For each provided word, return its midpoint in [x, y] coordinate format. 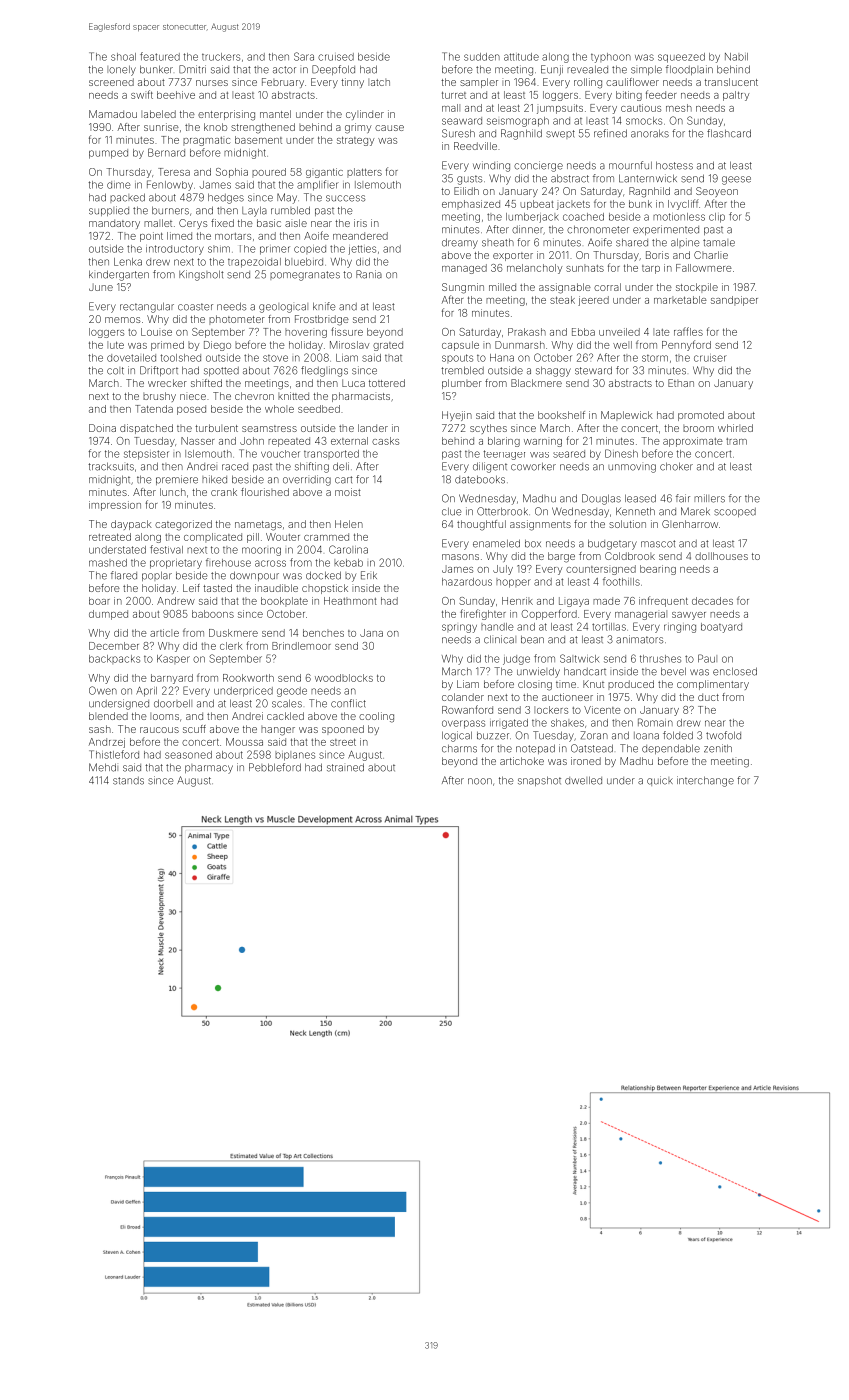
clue [452, 511]
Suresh [458, 133]
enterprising [226, 115]
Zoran [594, 735]
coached [583, 217]
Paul [707, 658]
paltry [736, 96]
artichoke [522, 761]
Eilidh [466, 191]
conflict [348, 703]
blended [108, 716]
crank [224, 492]
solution [627, 524]
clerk [231, 646]
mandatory [114, 224]
